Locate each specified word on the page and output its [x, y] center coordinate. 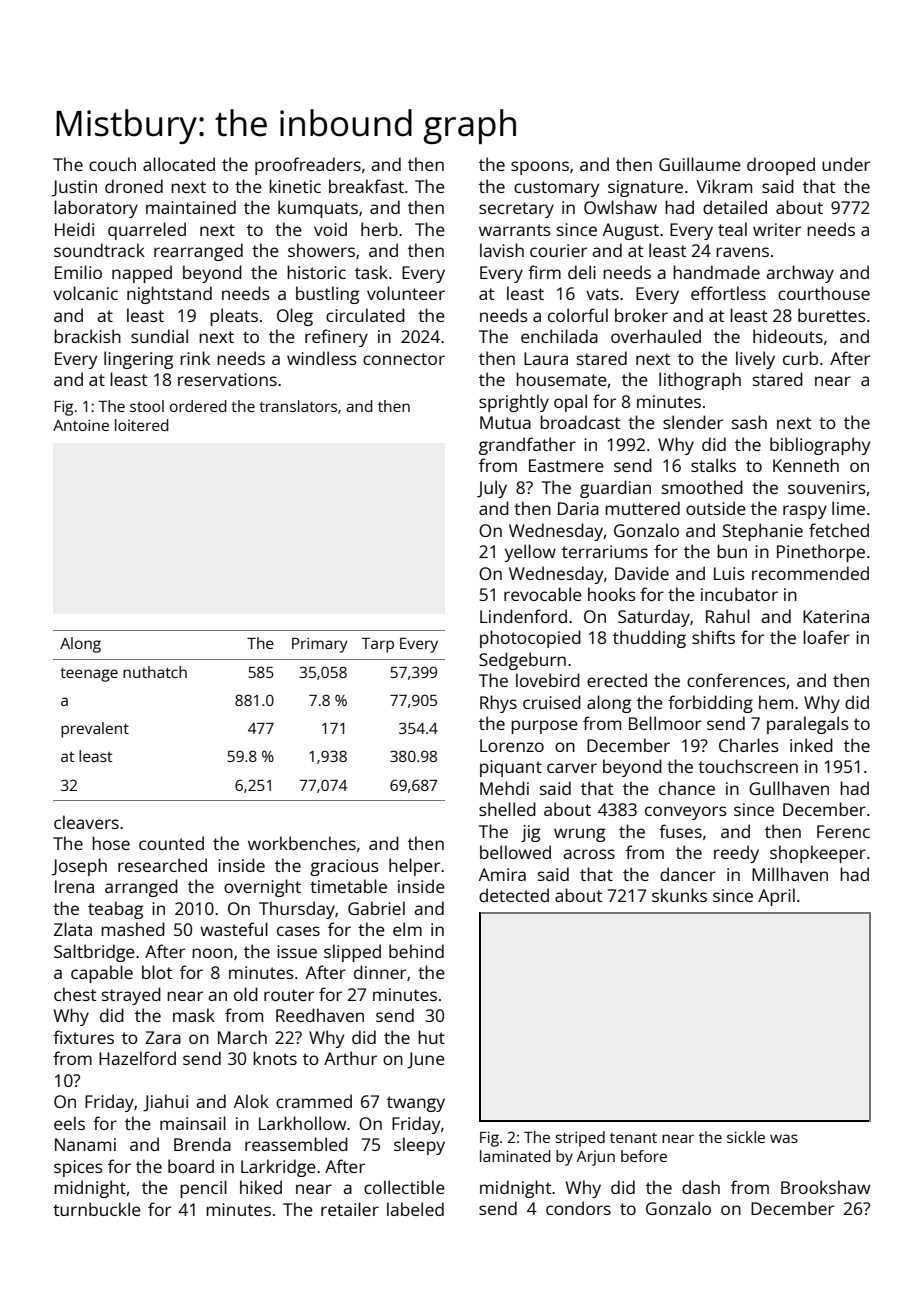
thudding [649, 639]
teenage [89, 675]
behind [416, 951]
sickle [746, 1137]
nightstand [169, 295]
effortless [728, 293]
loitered [142, 425]
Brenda [202, 1144]
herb [379, 229]
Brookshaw [825, 1187]
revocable [543, 594]
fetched [839, 530]
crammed [314, 1101]
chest [75, 994]
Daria [578, 508]
